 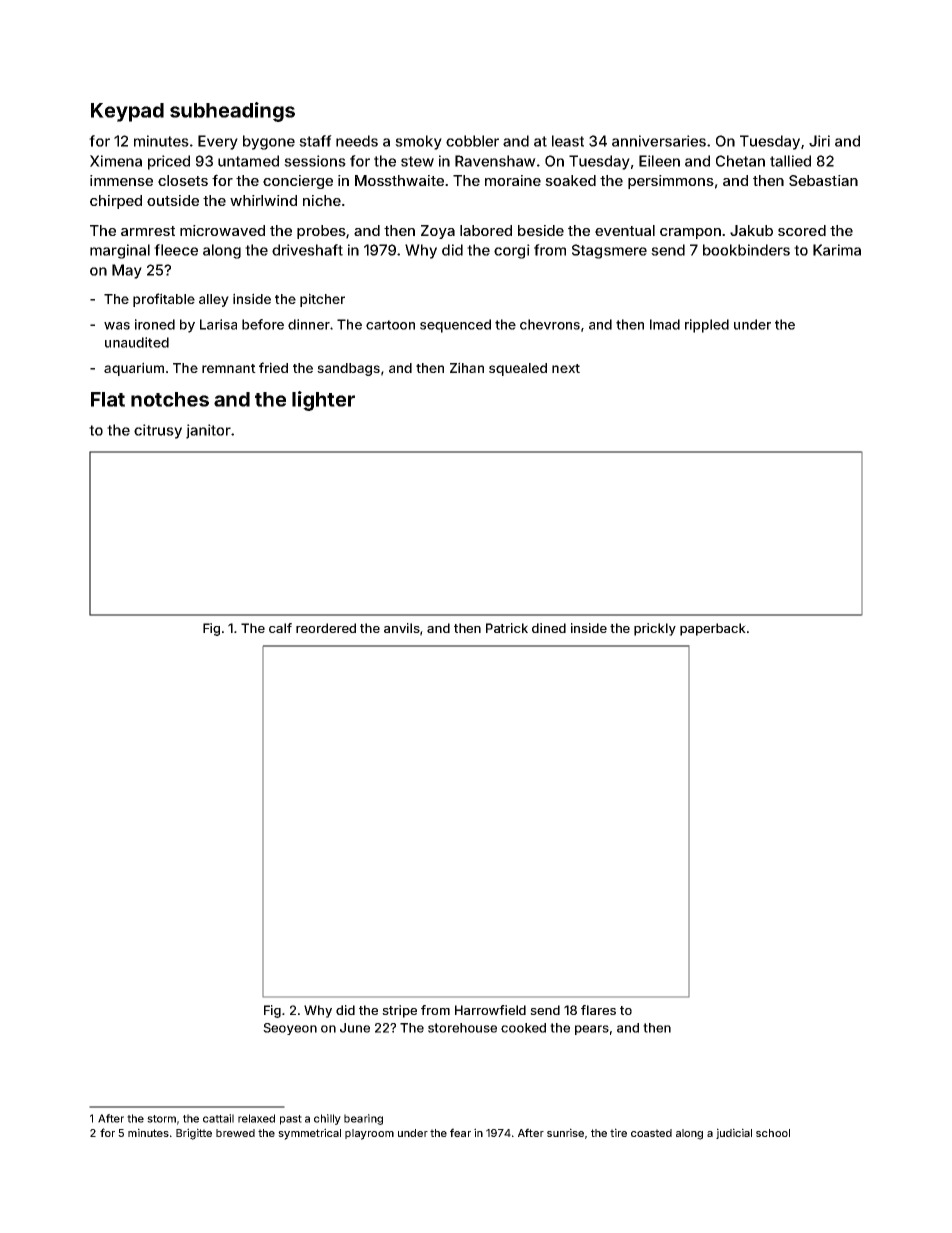 What do you see at coordinates (568, 141) in the page?
I see `least` at bounding box center [568, 141].
